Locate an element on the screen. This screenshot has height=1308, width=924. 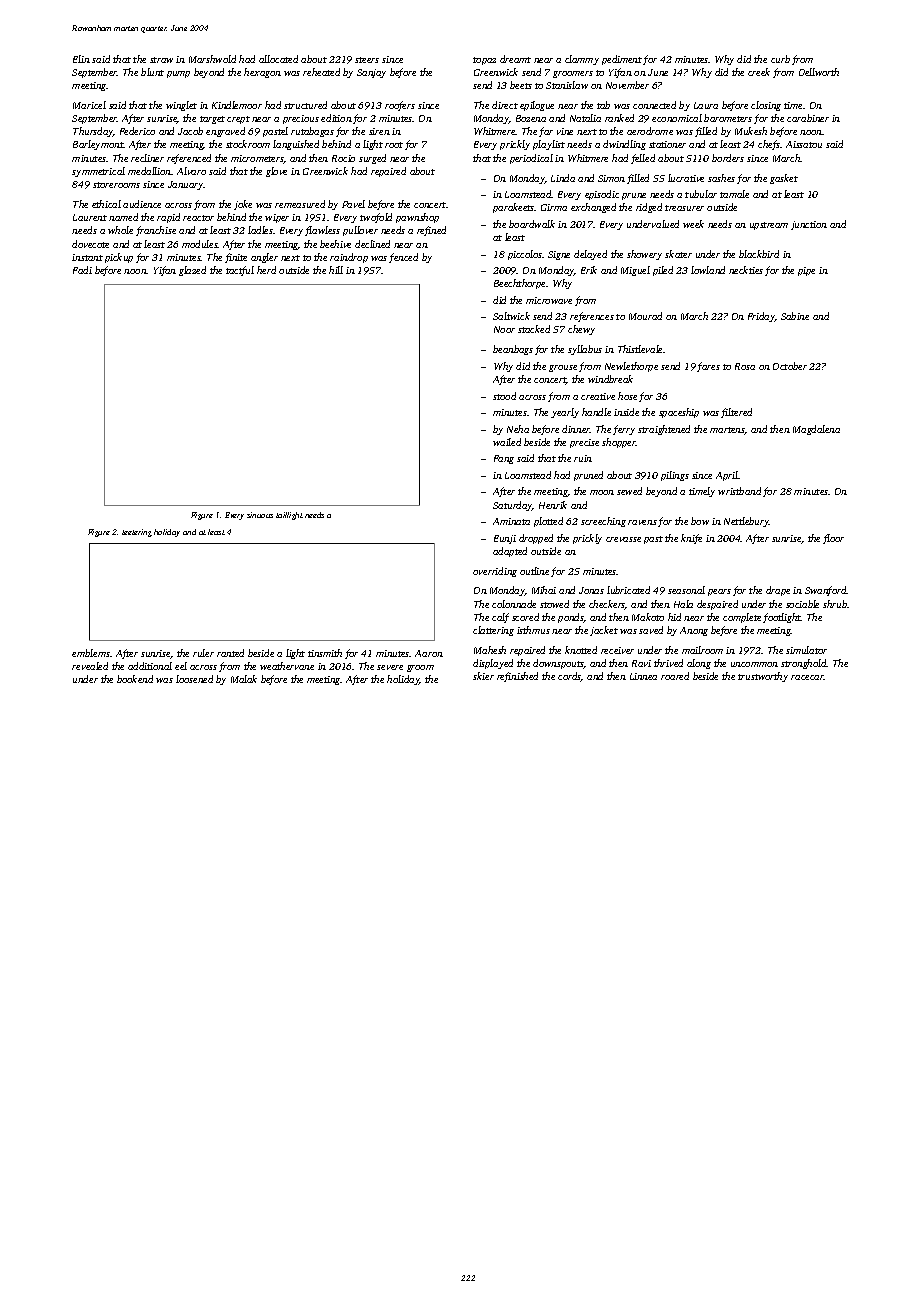
Fadi is located at coordinates (82, 270).
